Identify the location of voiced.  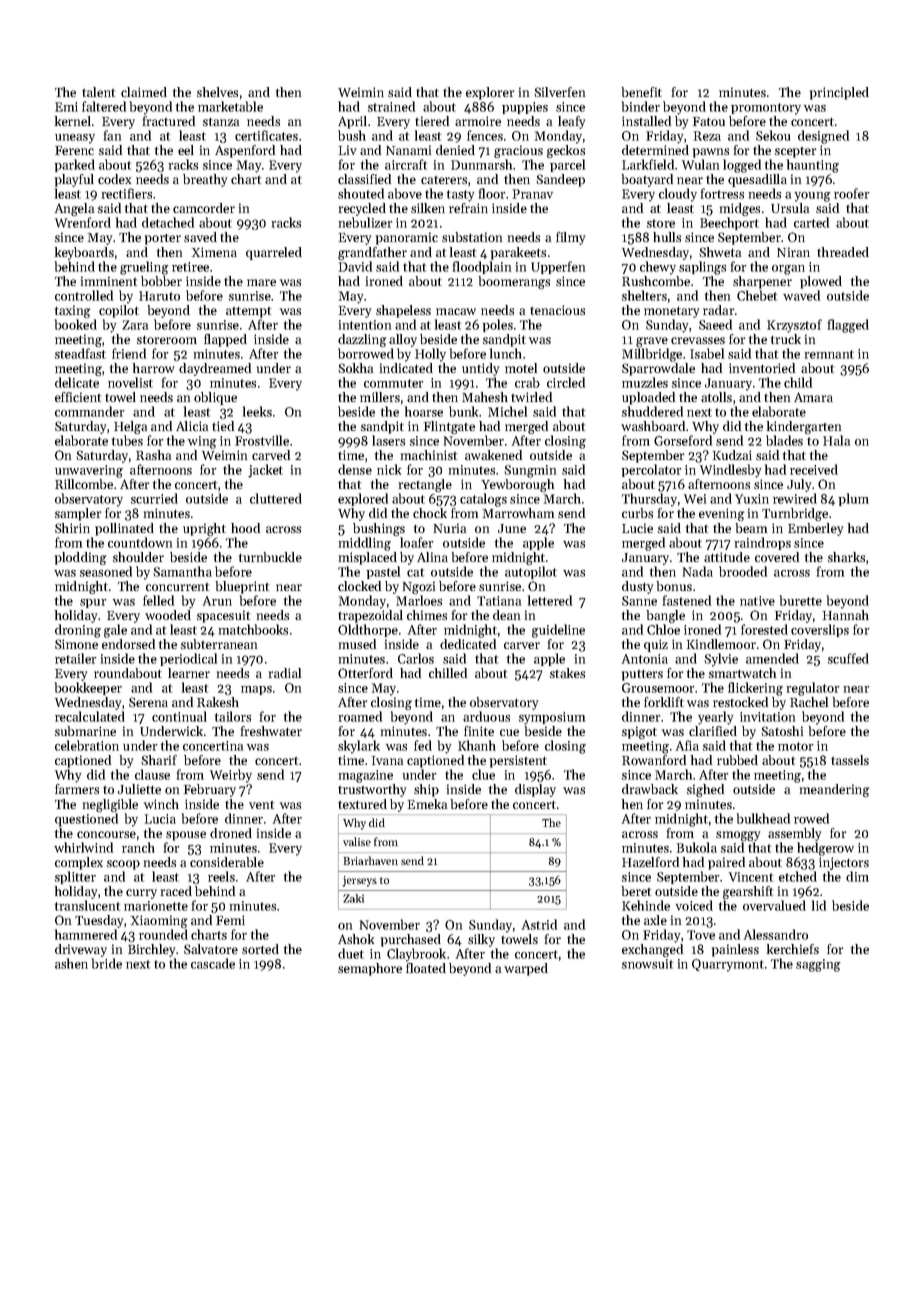
(694, 905).
